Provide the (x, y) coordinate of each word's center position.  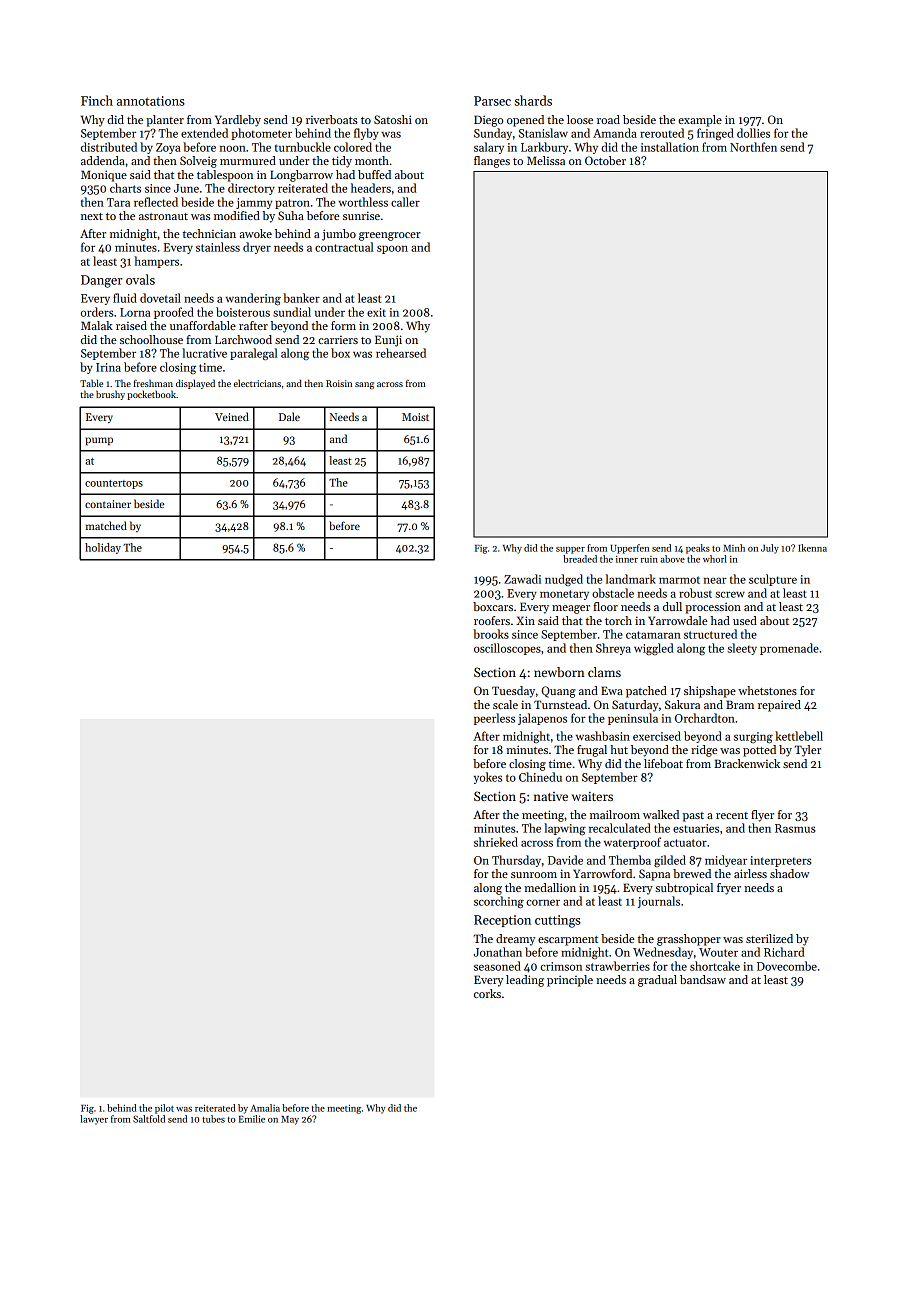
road (608, 119)
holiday (103, 548)
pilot (164, 1109)
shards (533, 100)
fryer (729, 889)
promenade (789, 649)
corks (487, 993)
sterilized (769, 938)
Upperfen (629, 549)
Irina (108, 367)
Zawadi (522, 579)
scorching (499, 902)
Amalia (265, 1108)
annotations (151, 101)
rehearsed (401, 353)
